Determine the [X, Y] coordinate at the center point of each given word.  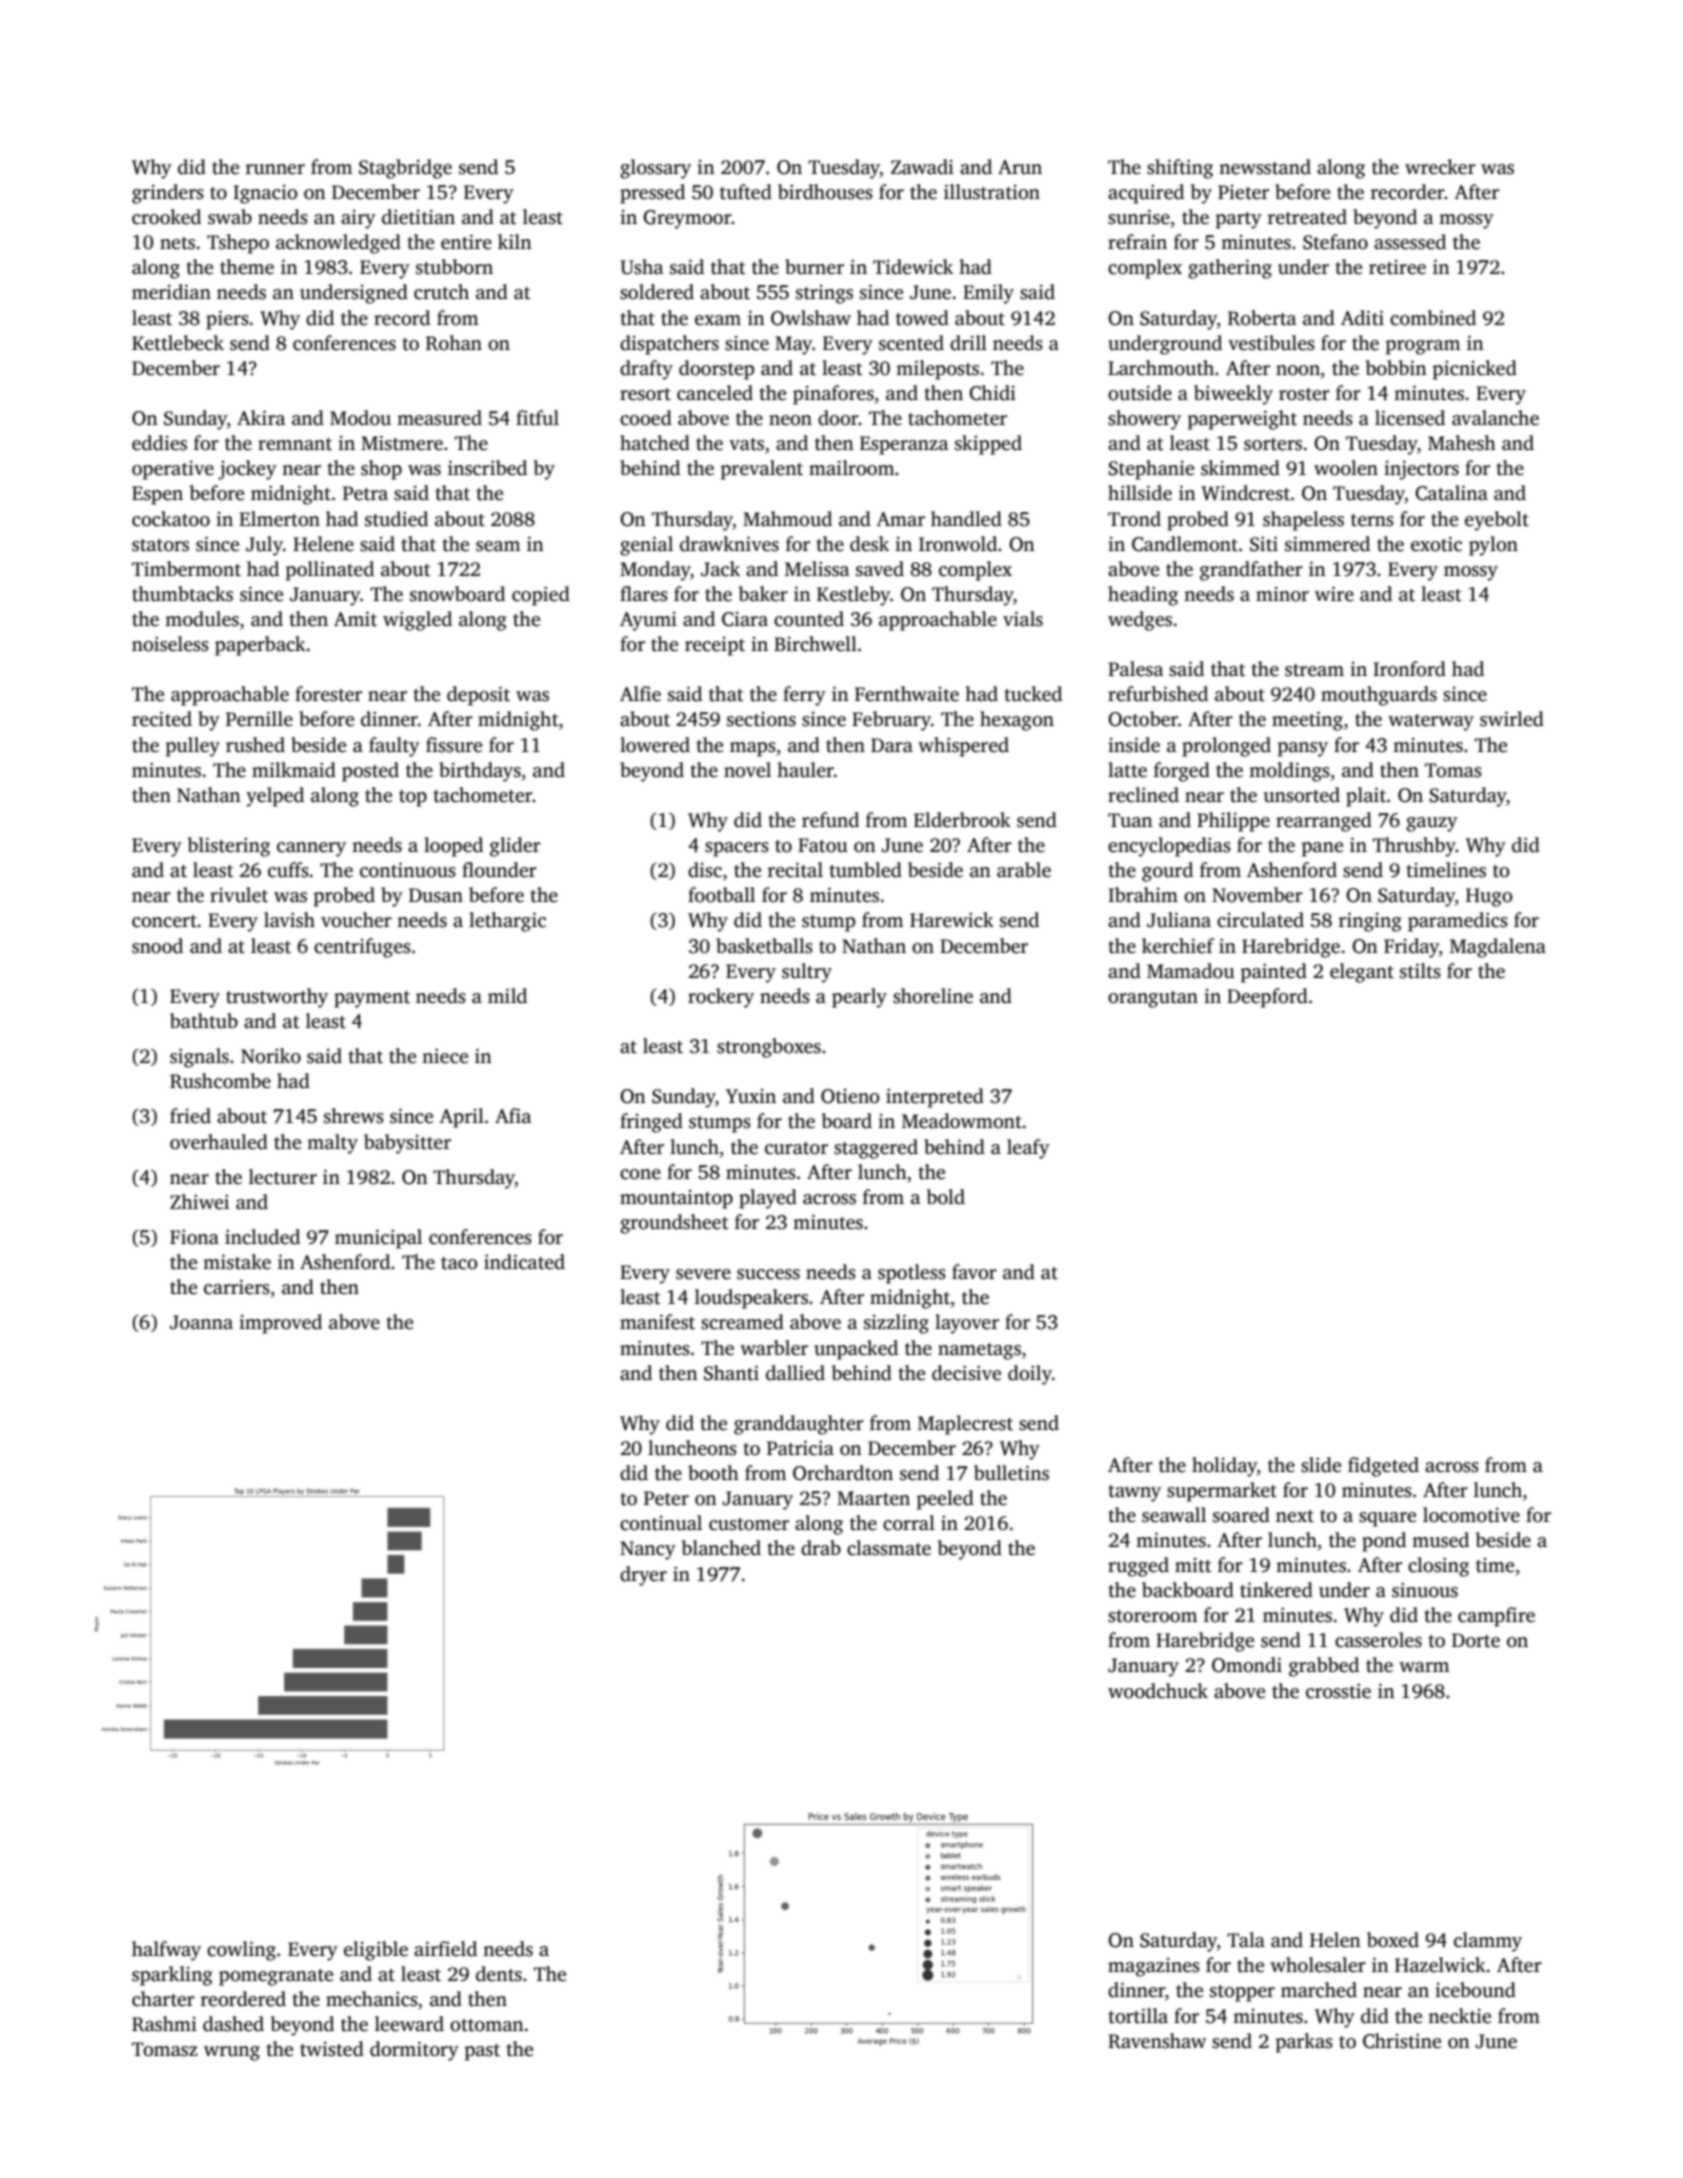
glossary [655, 169]
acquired [1146, 194]
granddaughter [799, 1425]
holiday [1224, 1467]
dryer [643, 1576]
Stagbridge [405, 169]
